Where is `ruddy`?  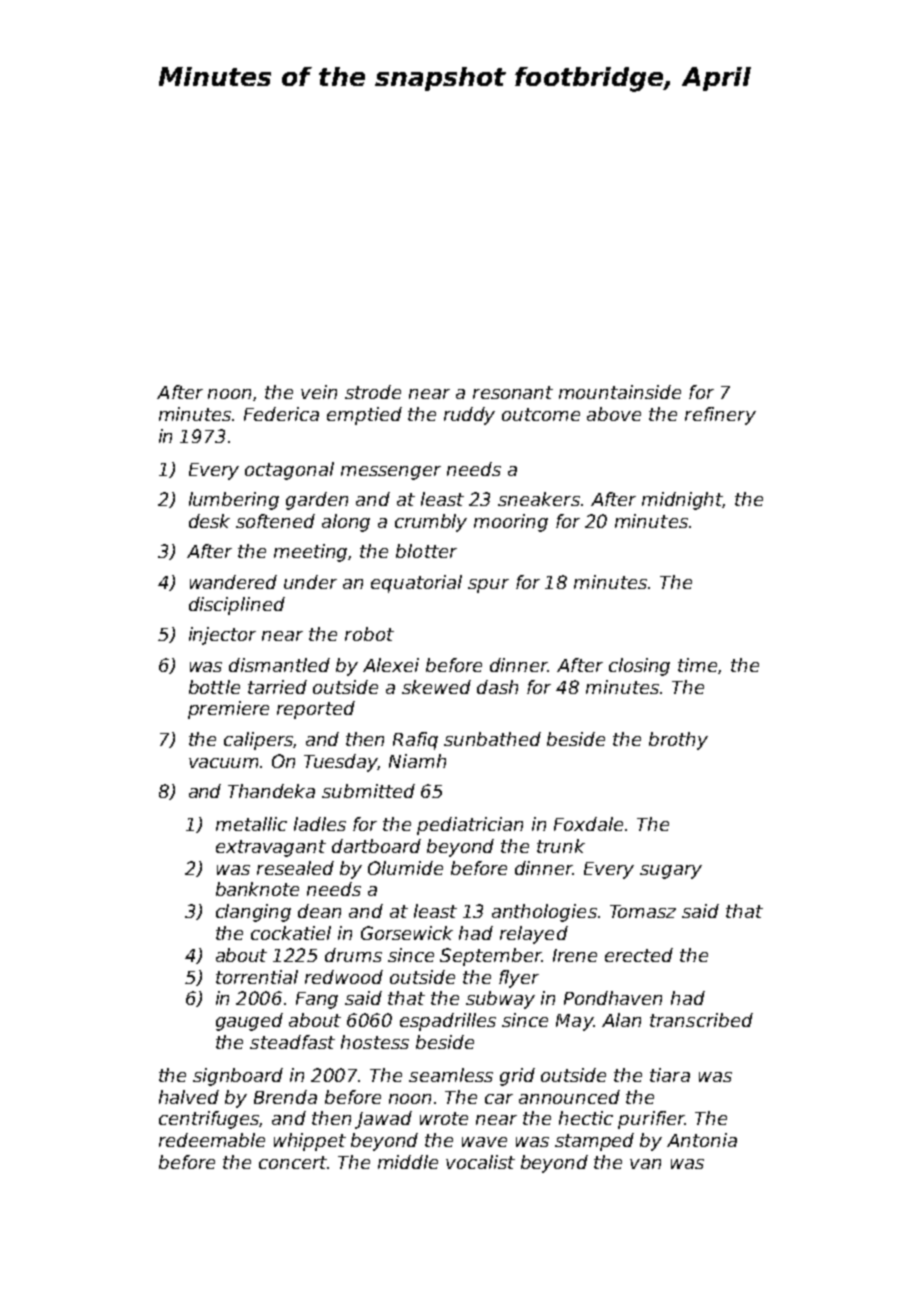
ruddy is located at coordinates (469, 416).
